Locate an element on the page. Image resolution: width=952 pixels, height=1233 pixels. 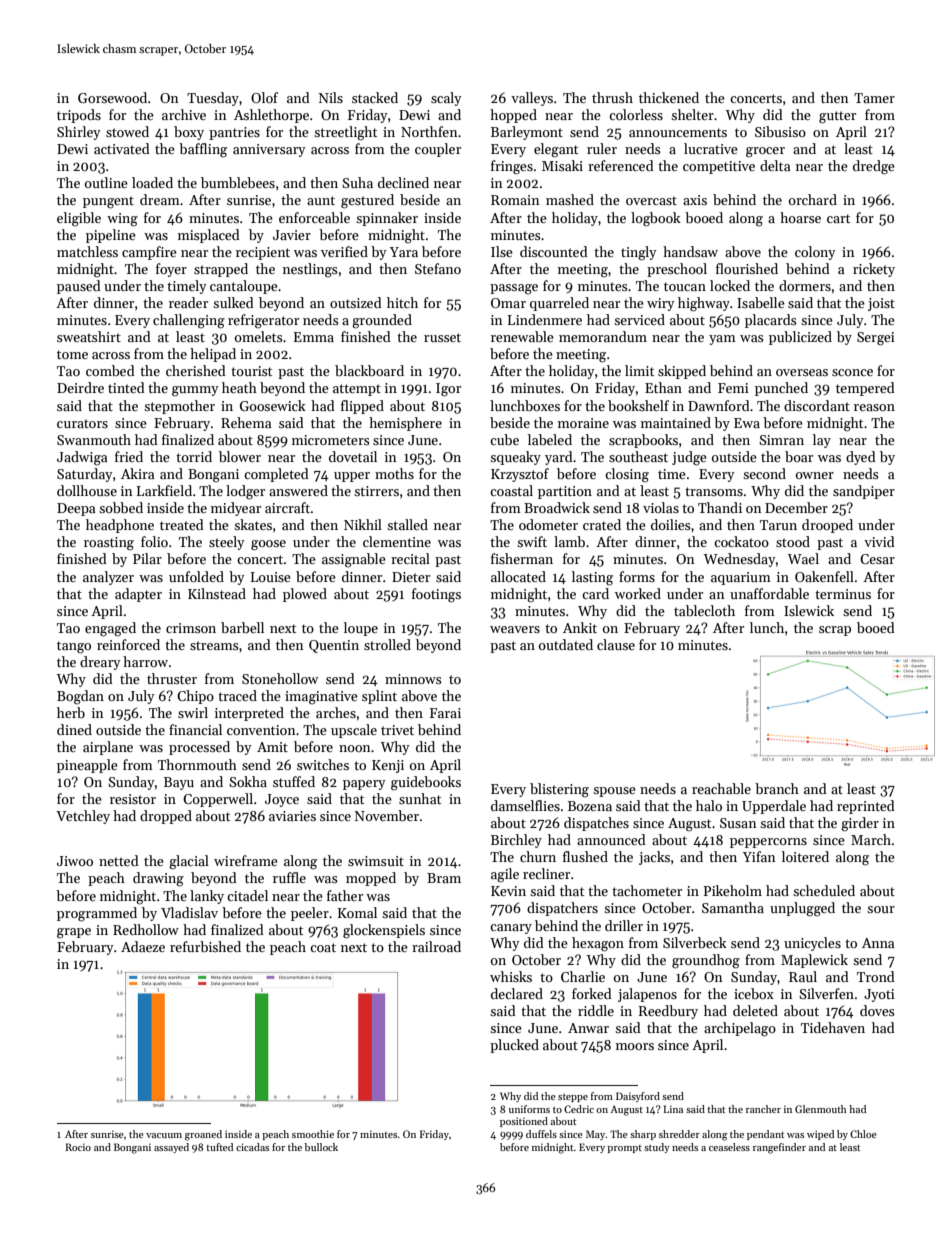
Nikhil is located at coordinates (363, 524).
